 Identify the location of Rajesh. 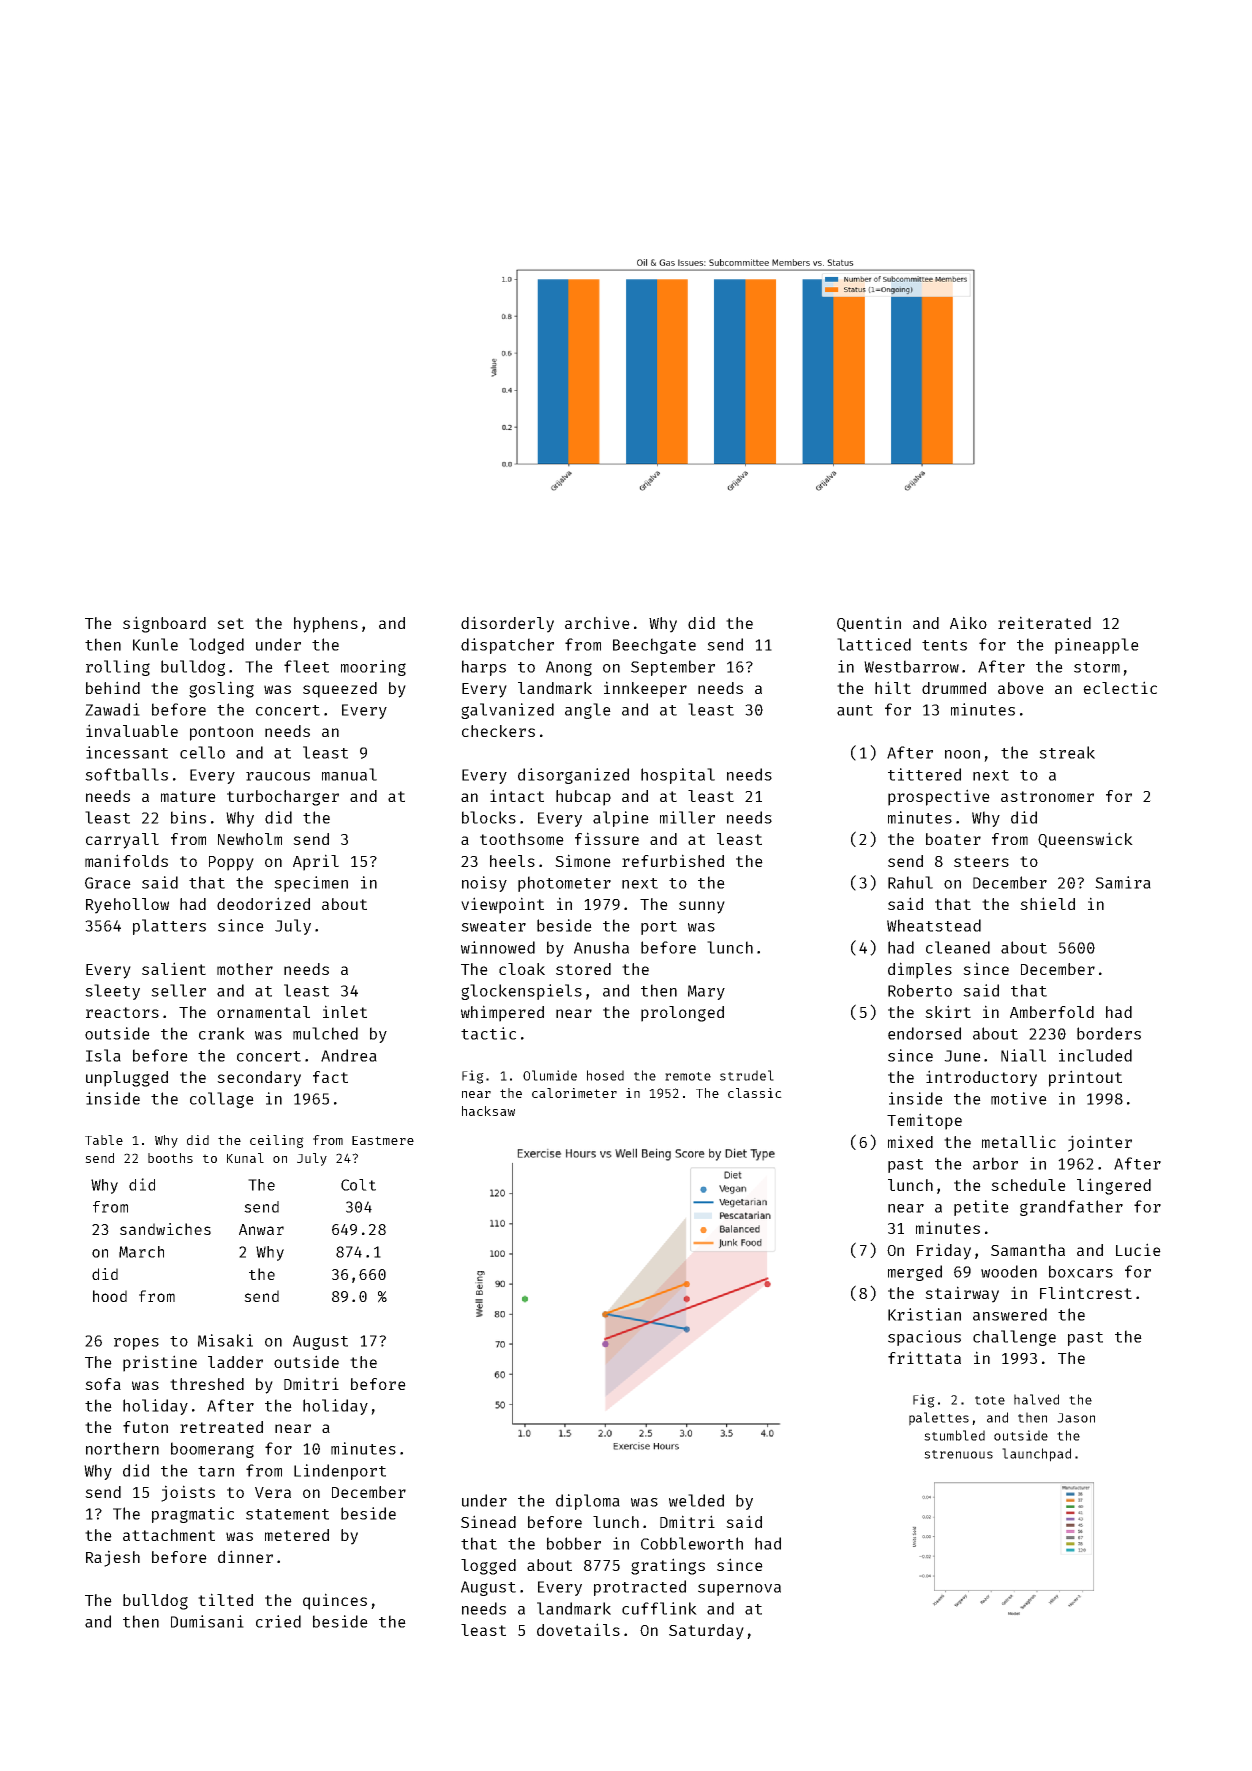
(113, 1558).
